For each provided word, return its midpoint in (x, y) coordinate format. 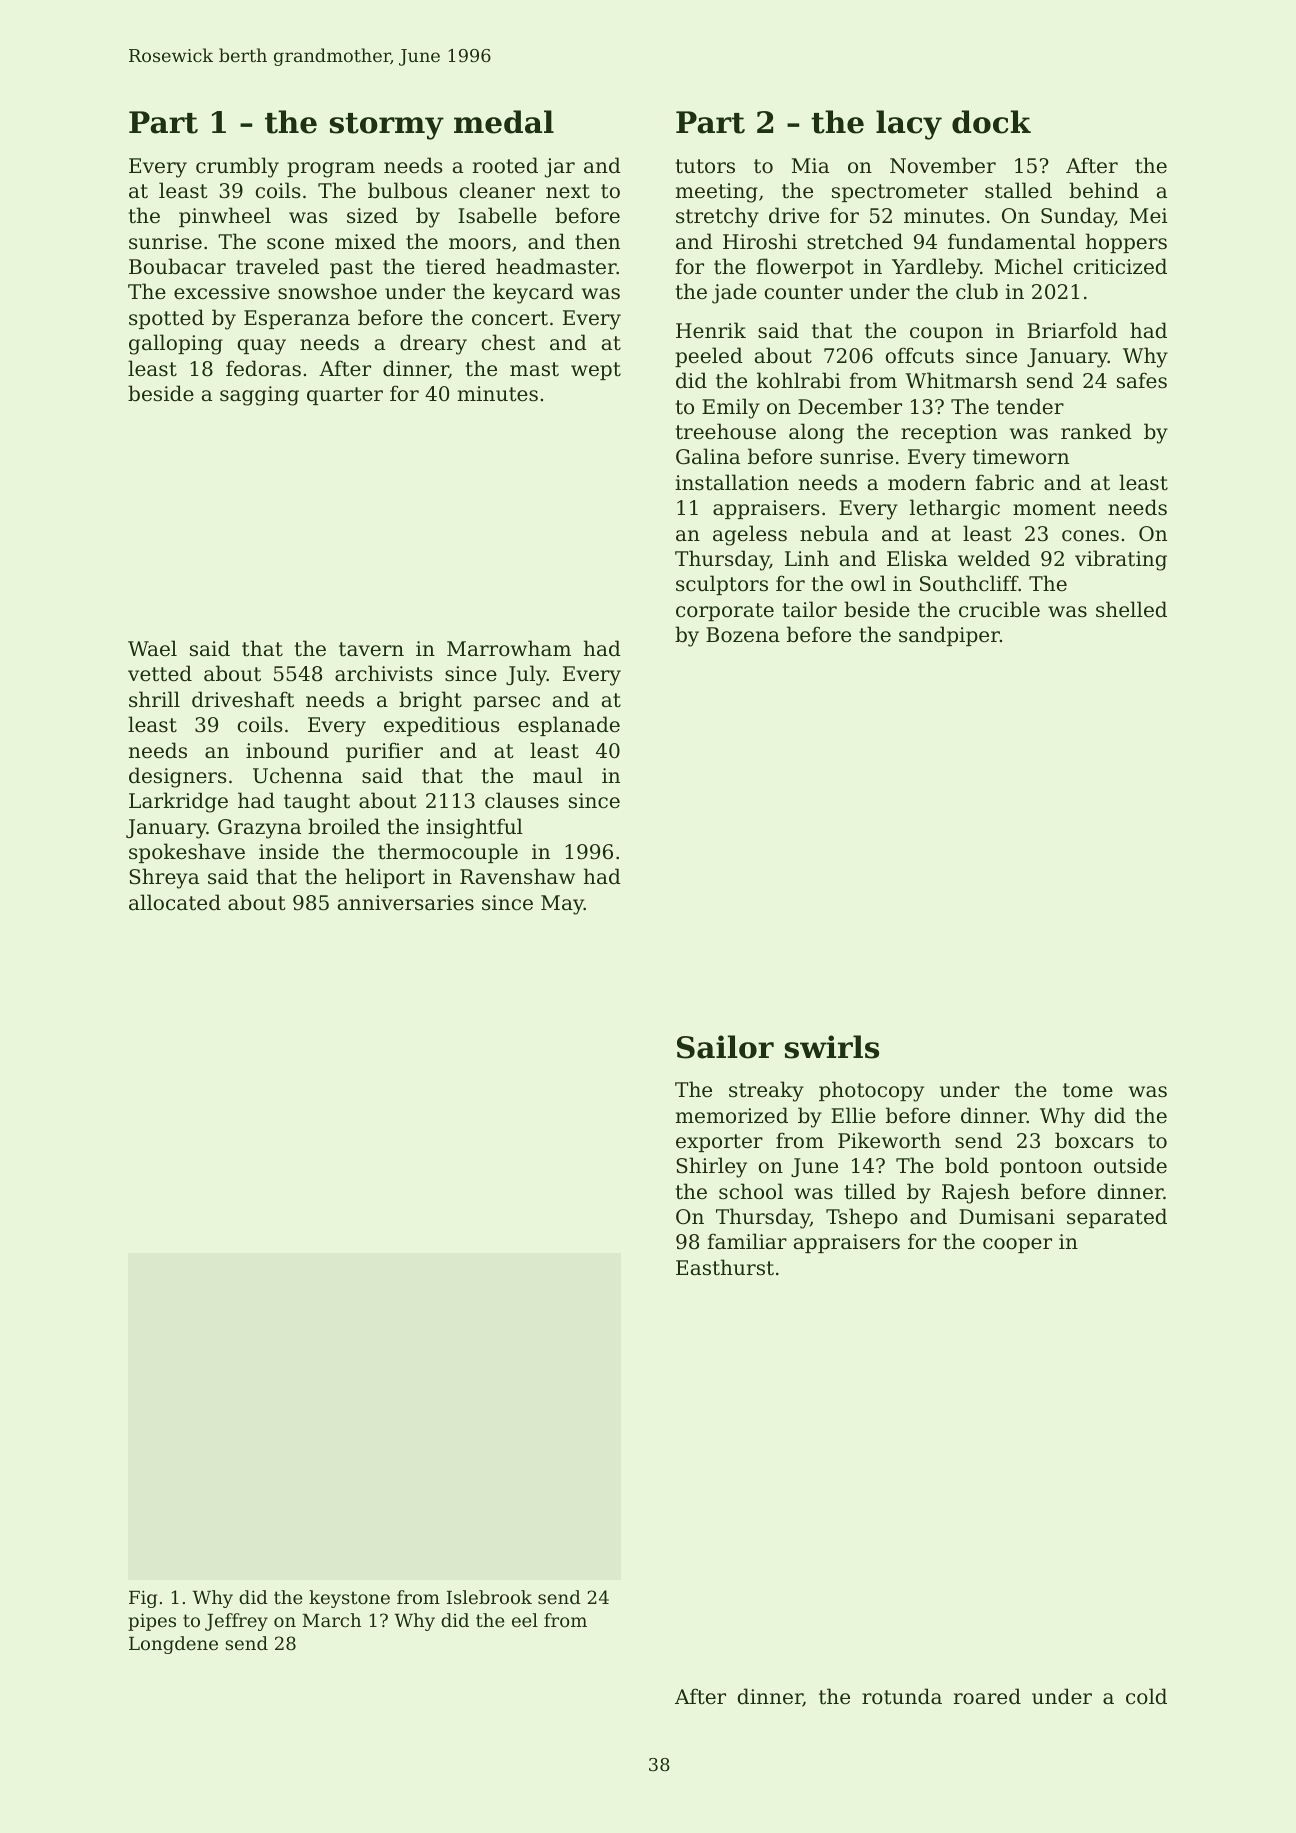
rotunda (902, 1696)
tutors (705, 166)
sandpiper (949, 636)
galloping (176, 344)
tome (1088, 1090)
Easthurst (725, 1267)
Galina (708, 456)
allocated (175, 902)
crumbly (237, 167)
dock (991, 122)
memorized (732, 1115)
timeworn (1021, 457)
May (562, 905)
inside (289, 851)
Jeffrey (236, 1622)
